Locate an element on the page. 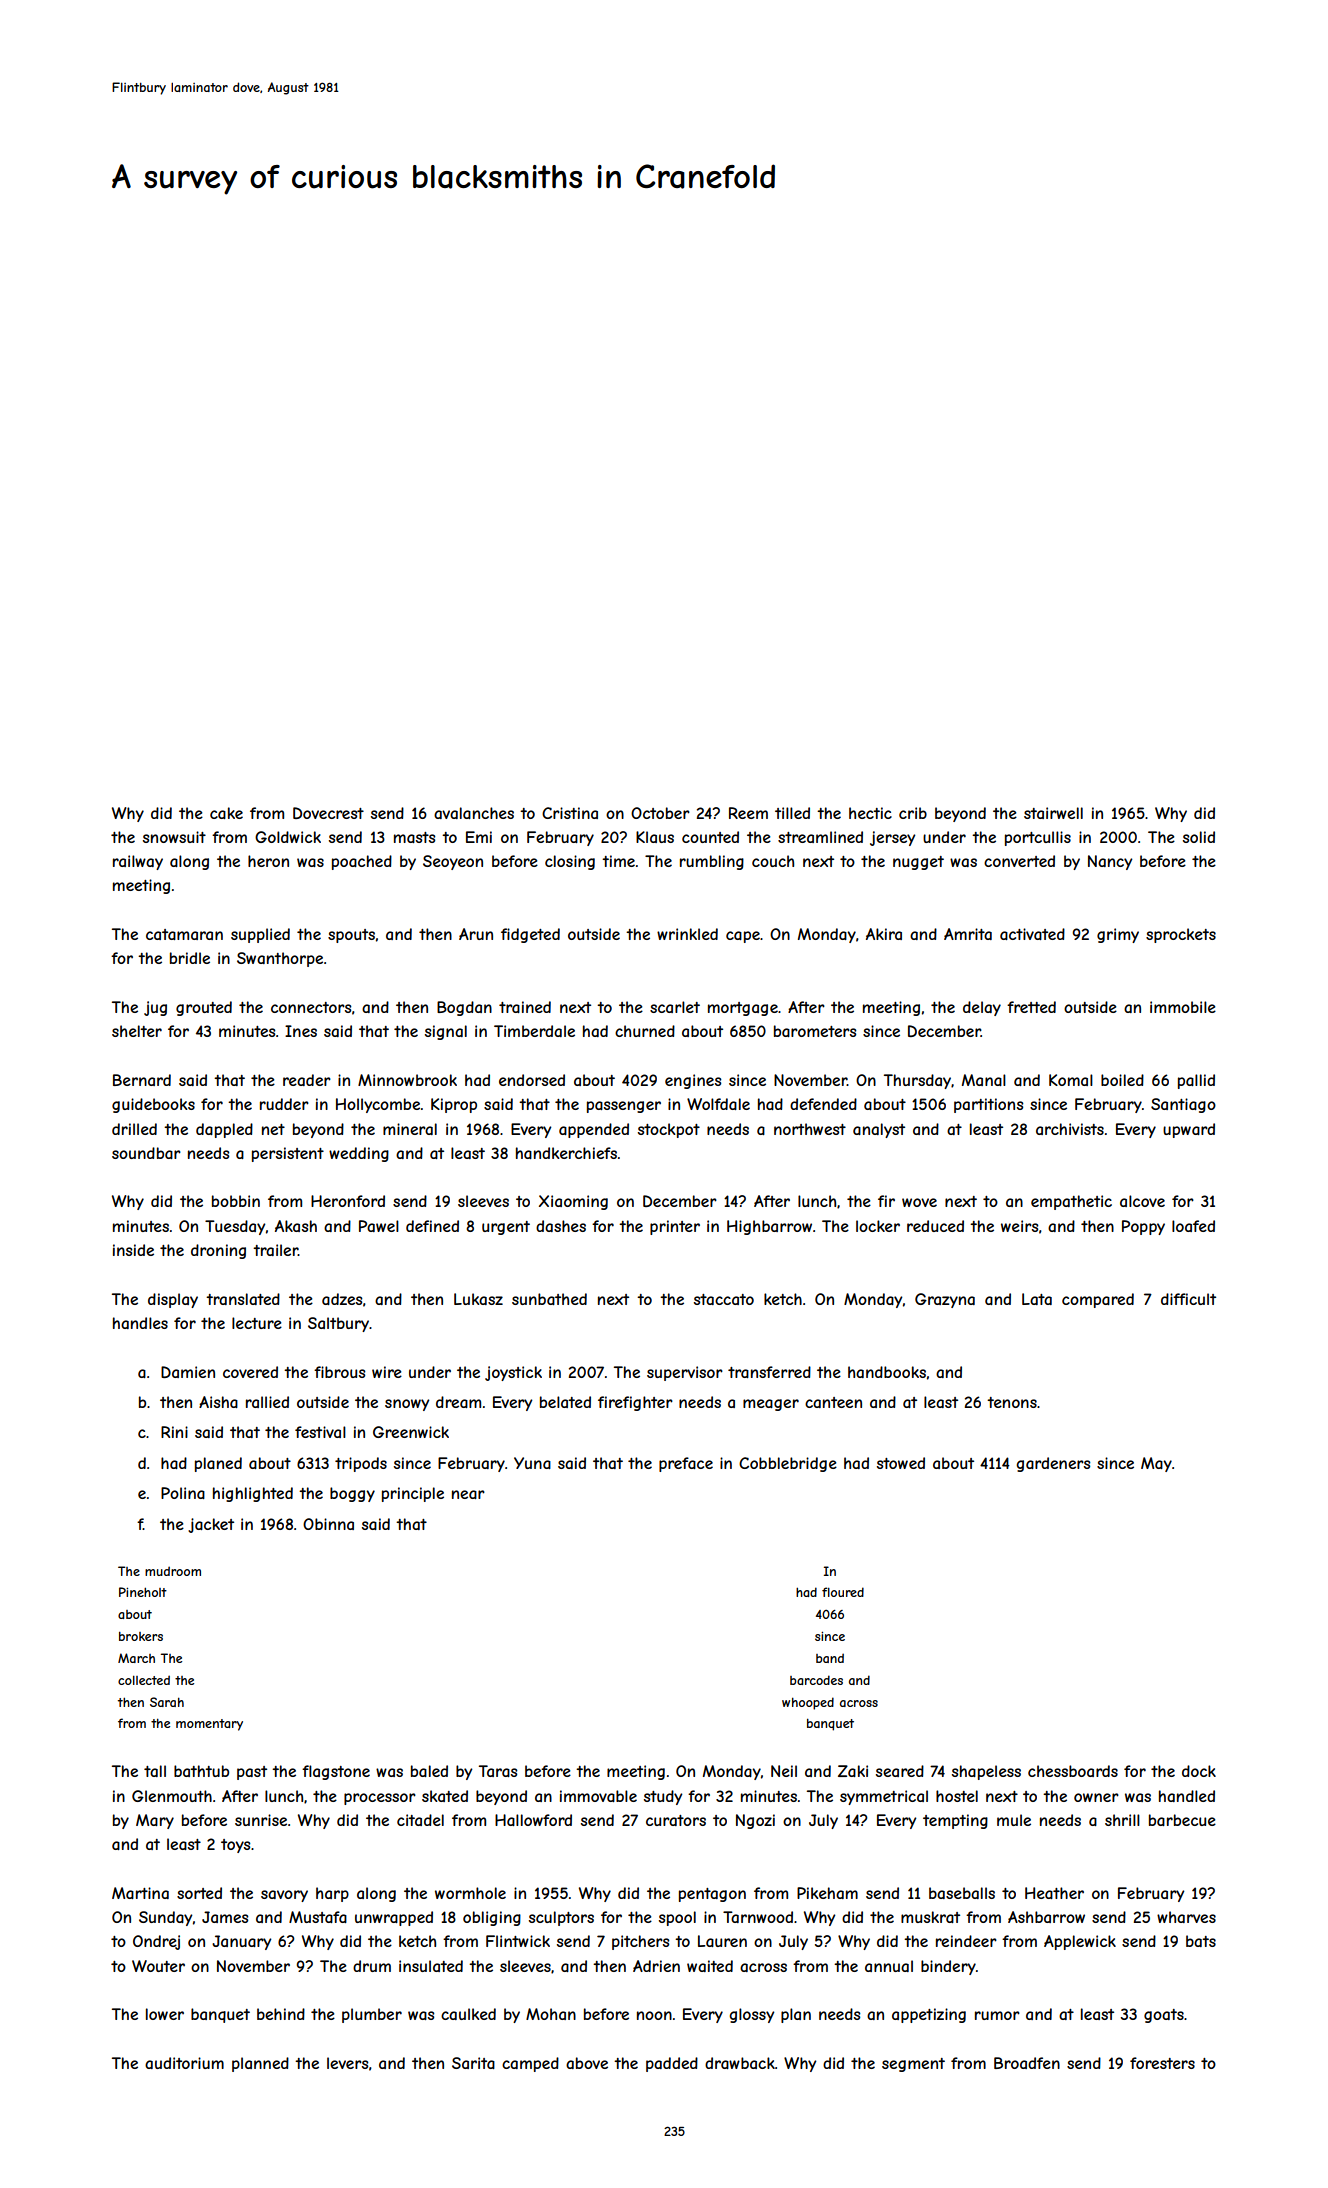  solid is located at coordinates (1199, 837).
